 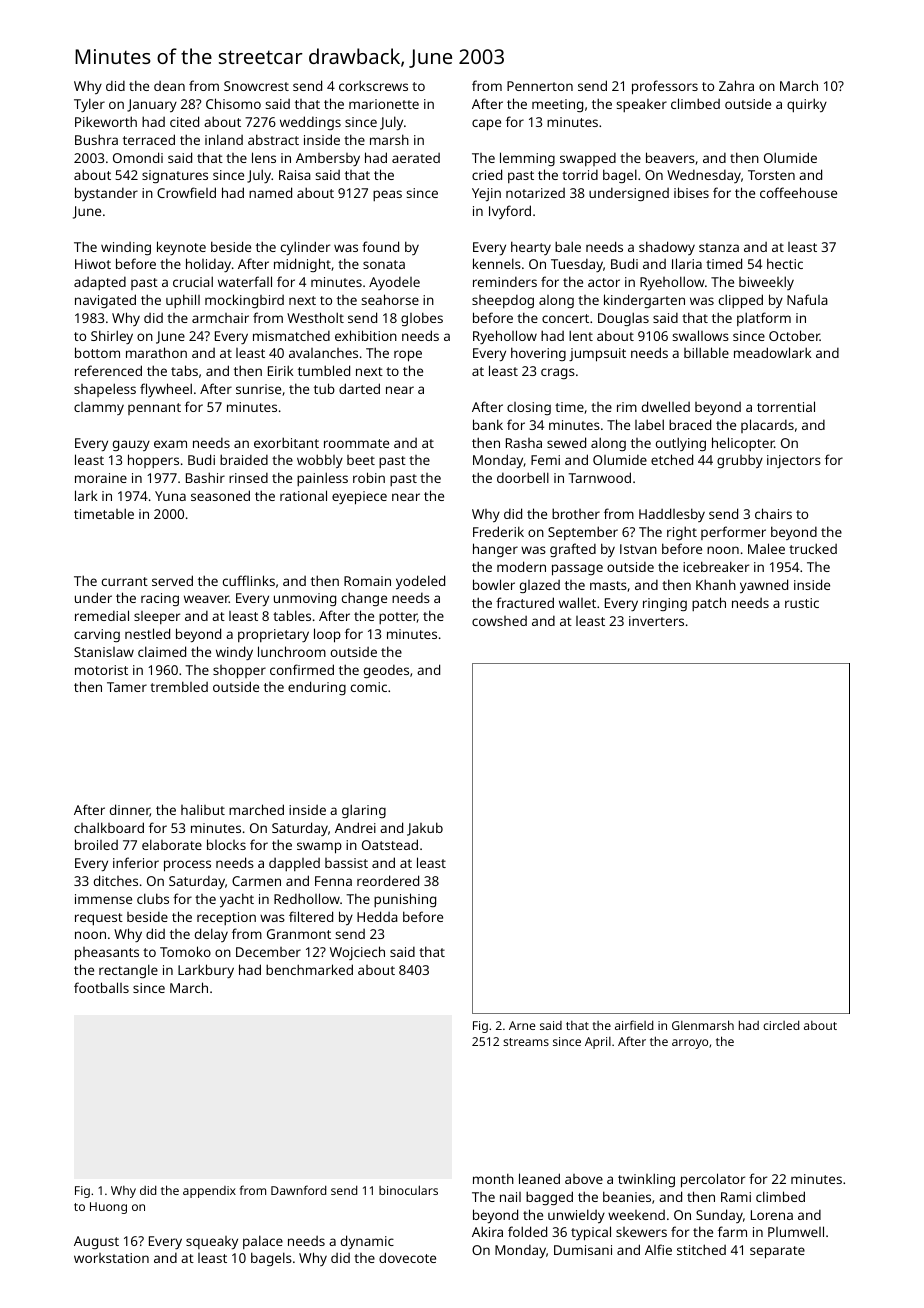 I want to click on Haddlesby, so click(x=672, y=515).
